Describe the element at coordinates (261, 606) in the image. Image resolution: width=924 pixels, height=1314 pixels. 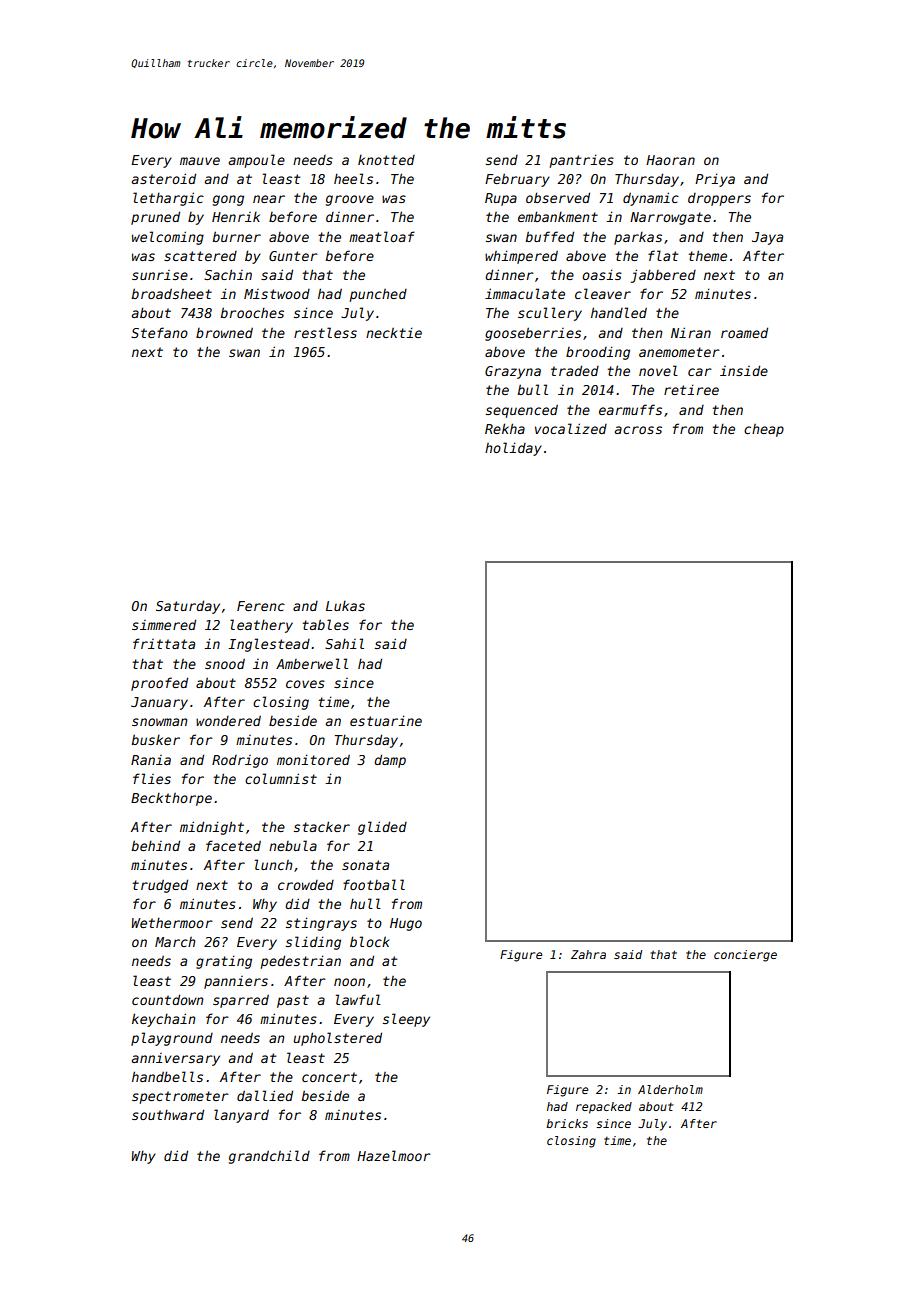
I see `Ferenc` at that location.
